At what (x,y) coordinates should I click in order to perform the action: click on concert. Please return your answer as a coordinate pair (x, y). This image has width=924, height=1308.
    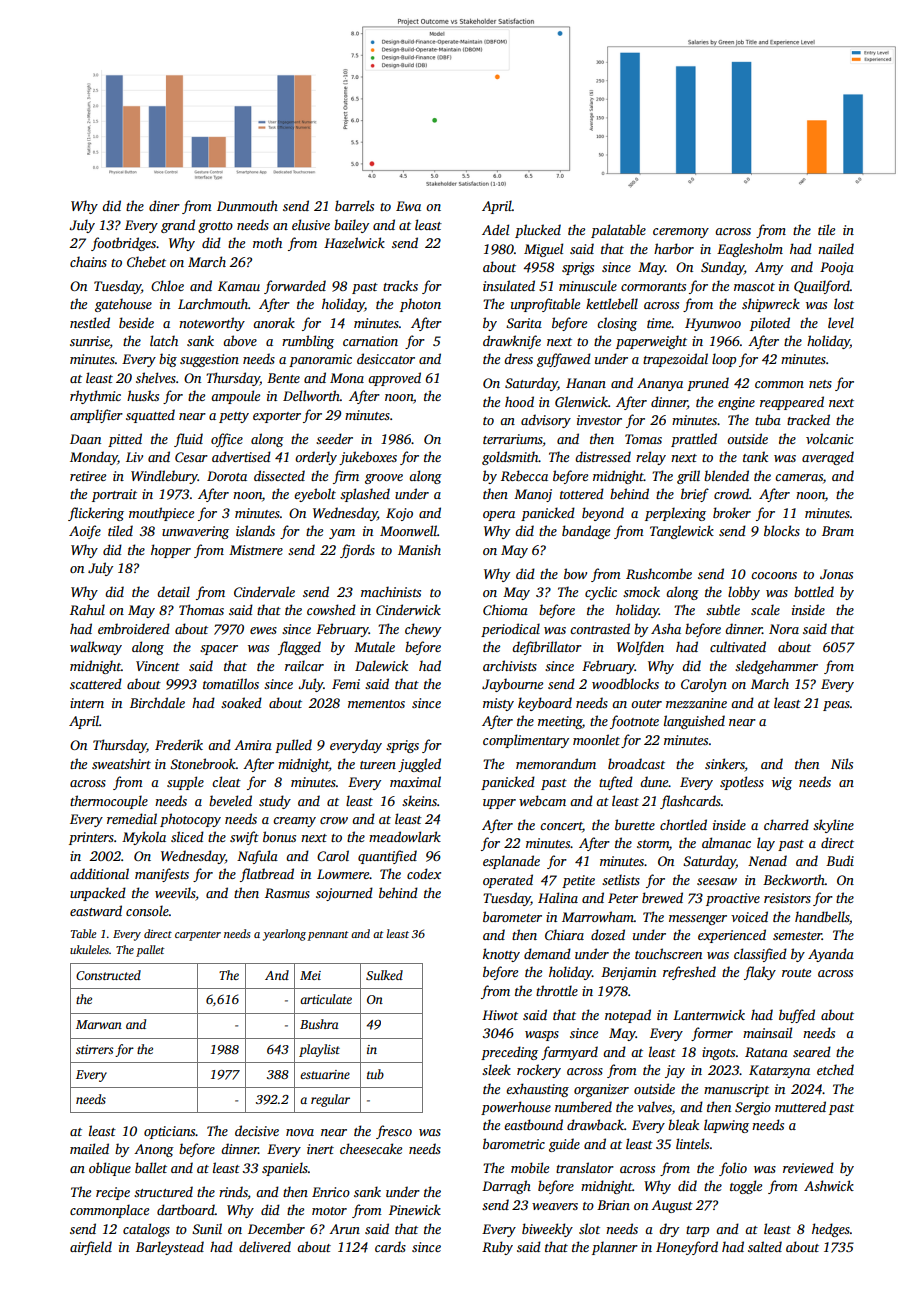
    Looking at the image, I should click on (561, 827).
